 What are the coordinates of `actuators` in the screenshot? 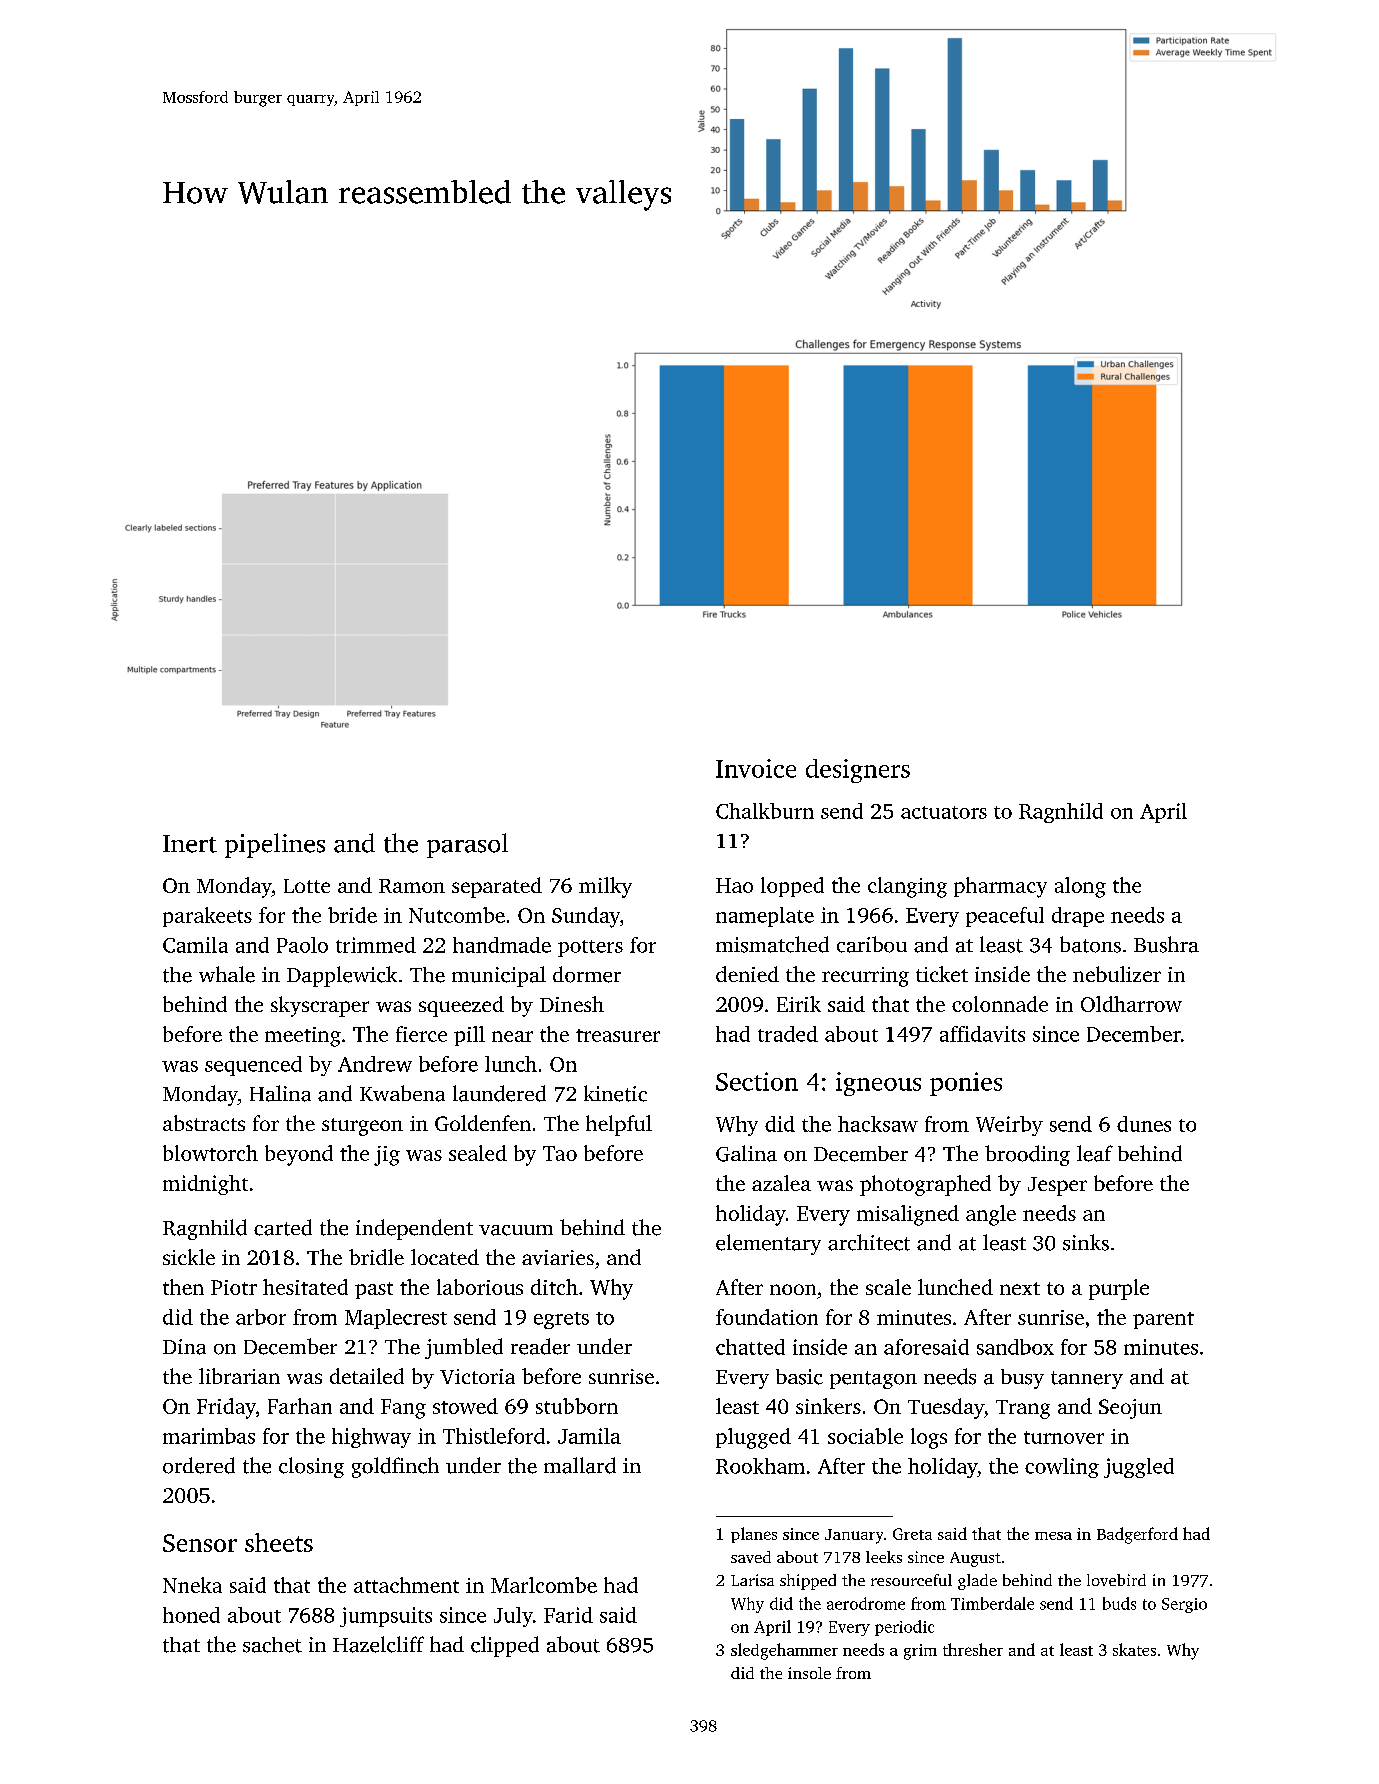 It's located at (944, 812).
